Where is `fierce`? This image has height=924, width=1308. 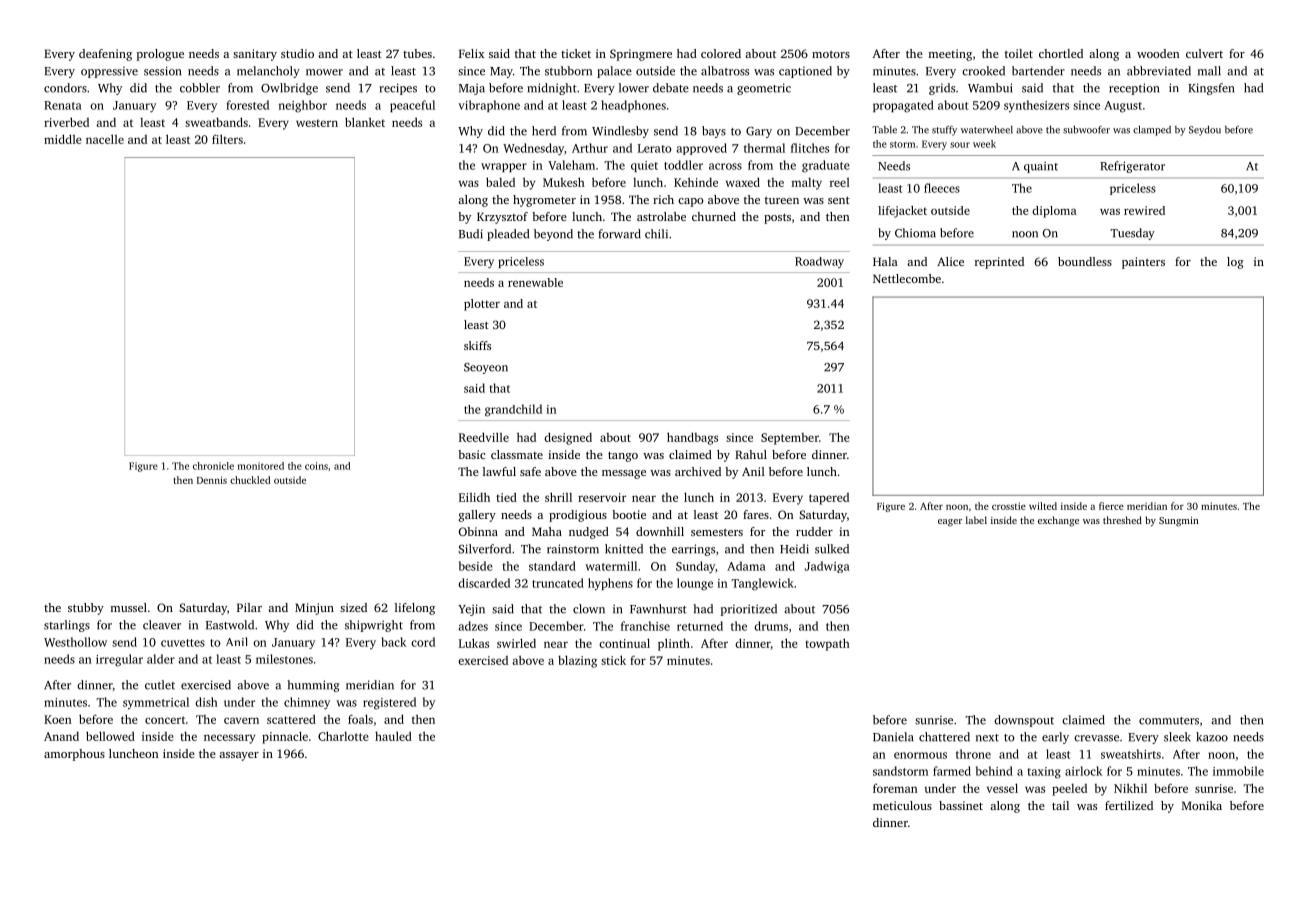
fierce is located at coordinates (1111, 506).
